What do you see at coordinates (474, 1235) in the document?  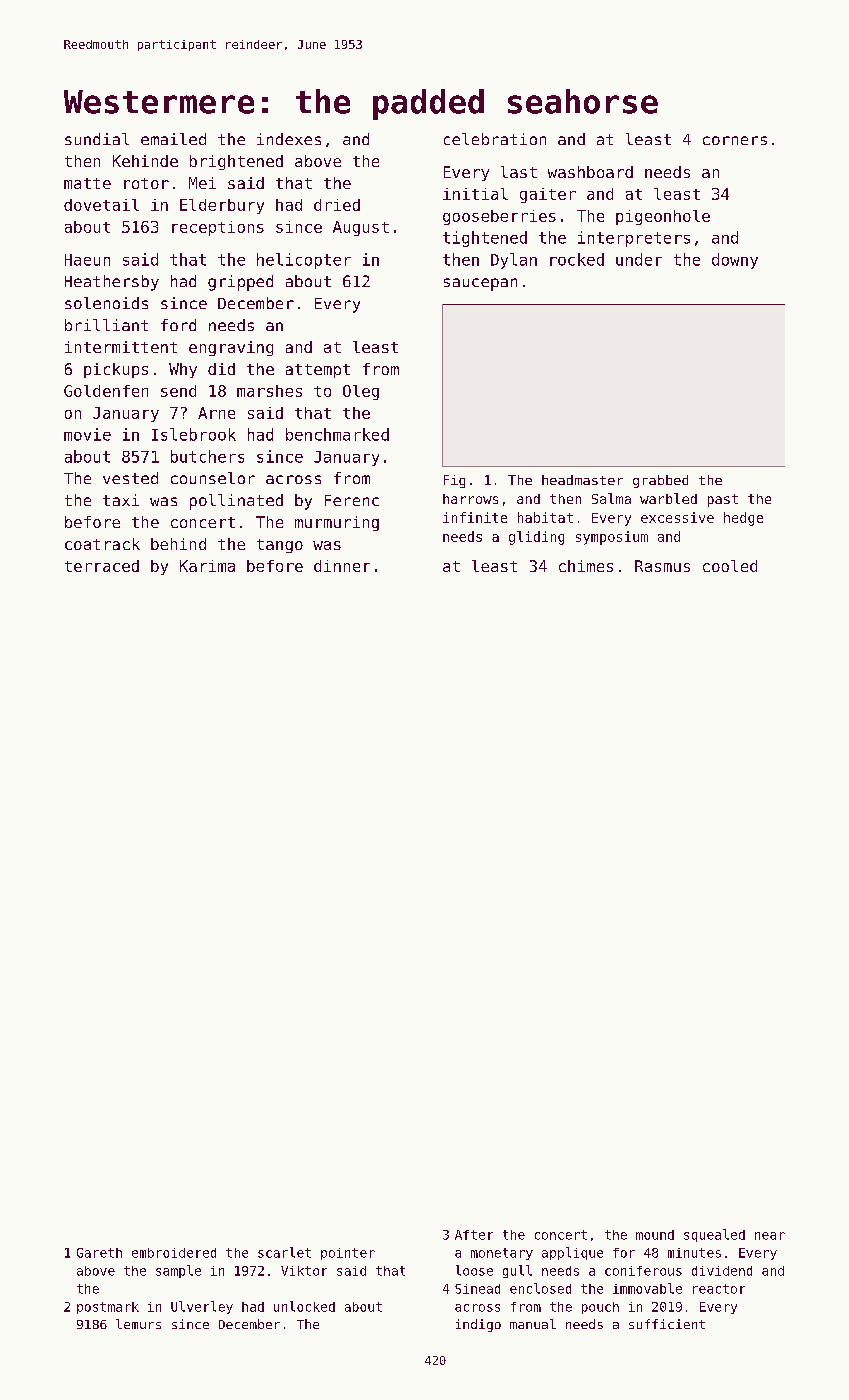 I see `After` at bounding box center [474, 1235].
